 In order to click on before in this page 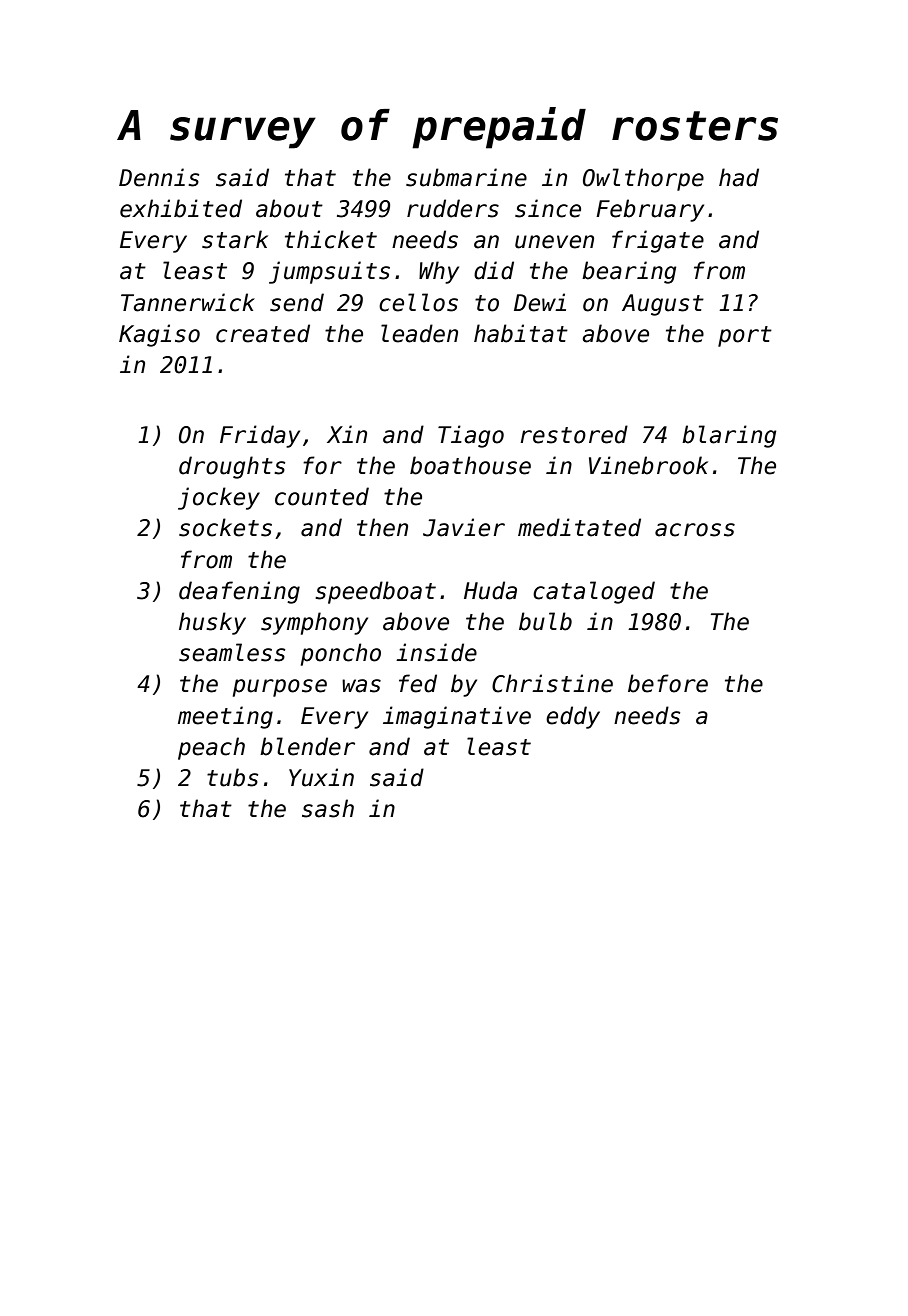, I will do `click(668, 683)`.
